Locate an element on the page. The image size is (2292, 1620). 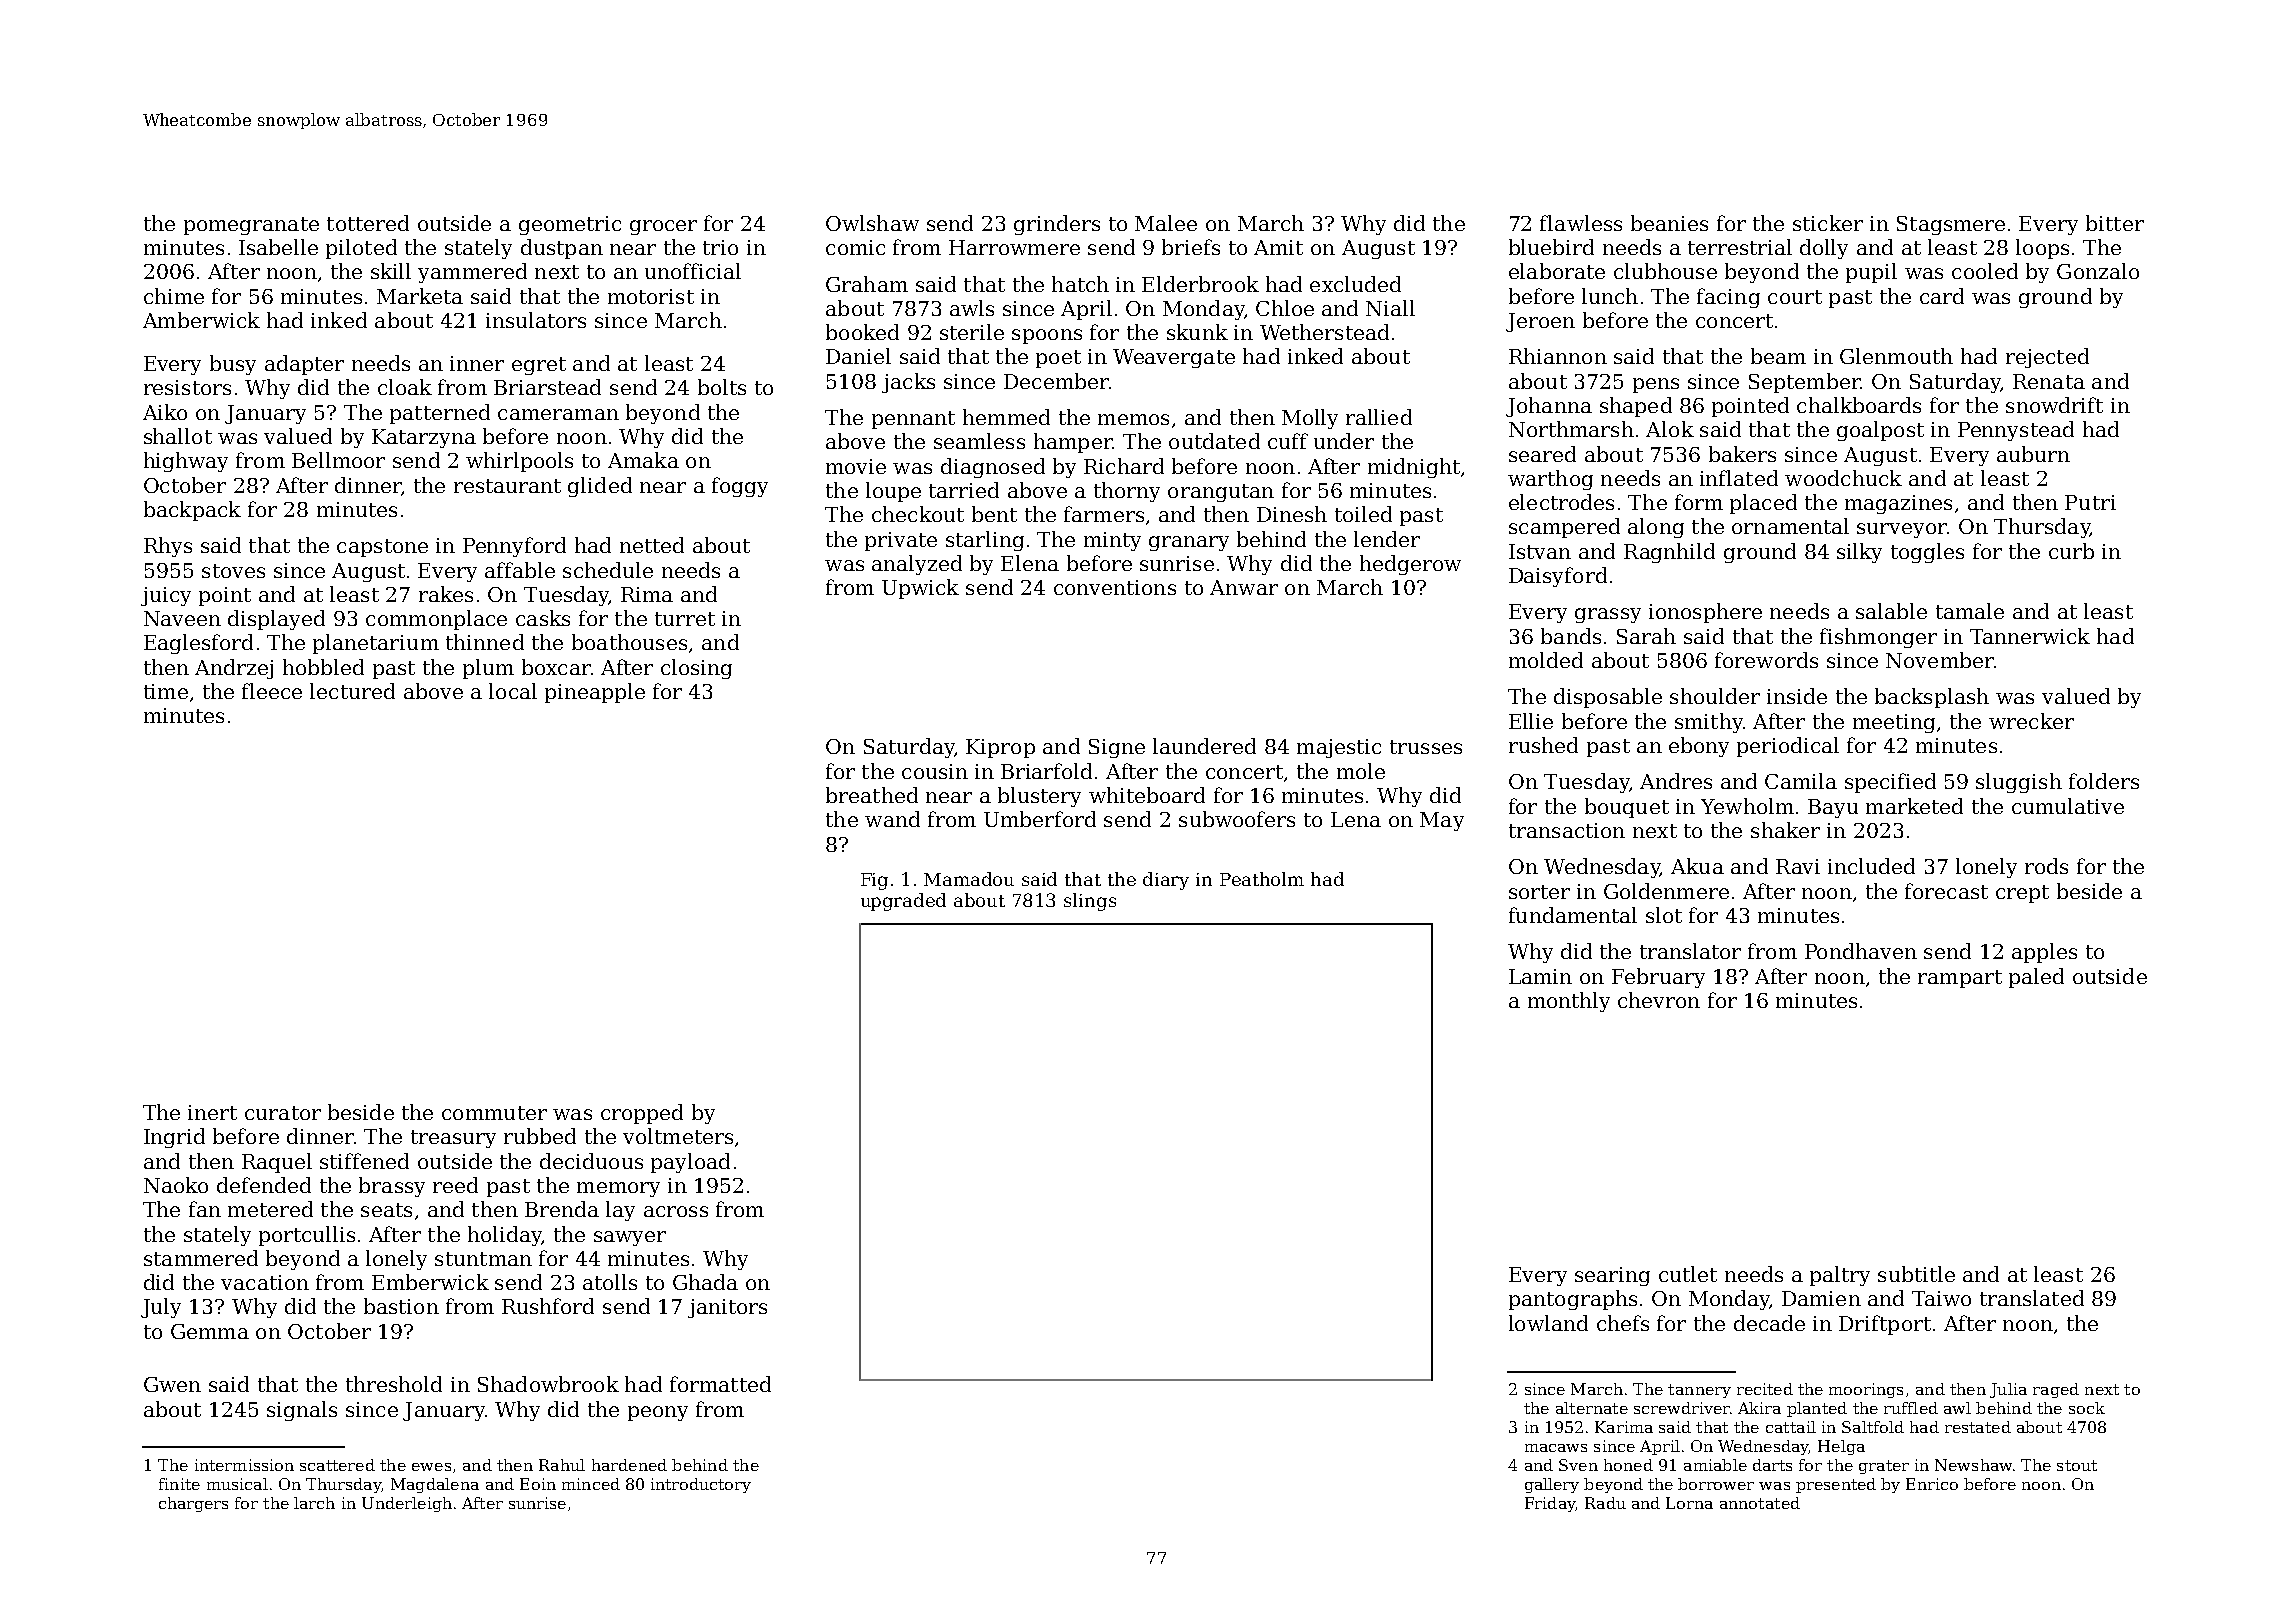
Gwen is located at coordinates (172, 1384).
